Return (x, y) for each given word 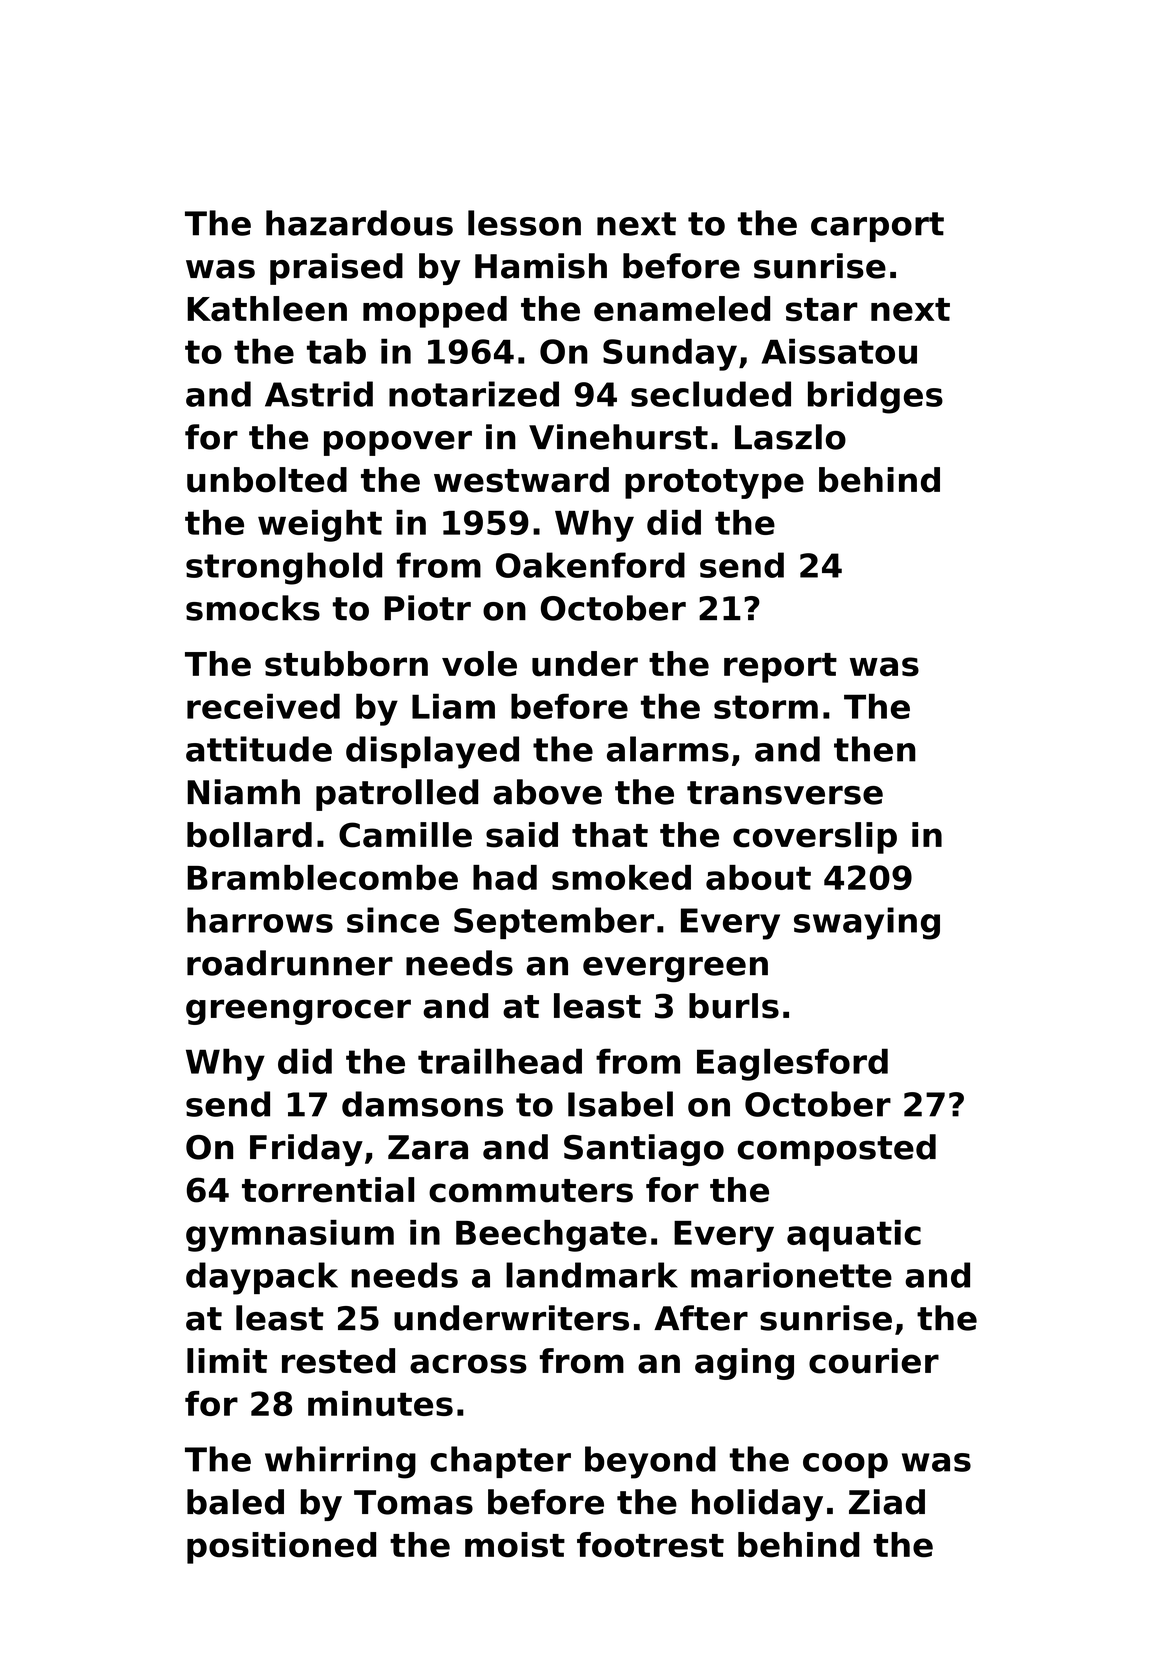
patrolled (397, 795)
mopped (435, 312)
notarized (474, 394)
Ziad (887, 1502)
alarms (668, 749)
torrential (328, 1190)
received (263, 706)
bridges (875, 397)
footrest (650, 1545)
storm (766, 707)
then (875, 749)
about (758, 877)
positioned (281, 1548)
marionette (791, 1275)
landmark (592, 1275)
